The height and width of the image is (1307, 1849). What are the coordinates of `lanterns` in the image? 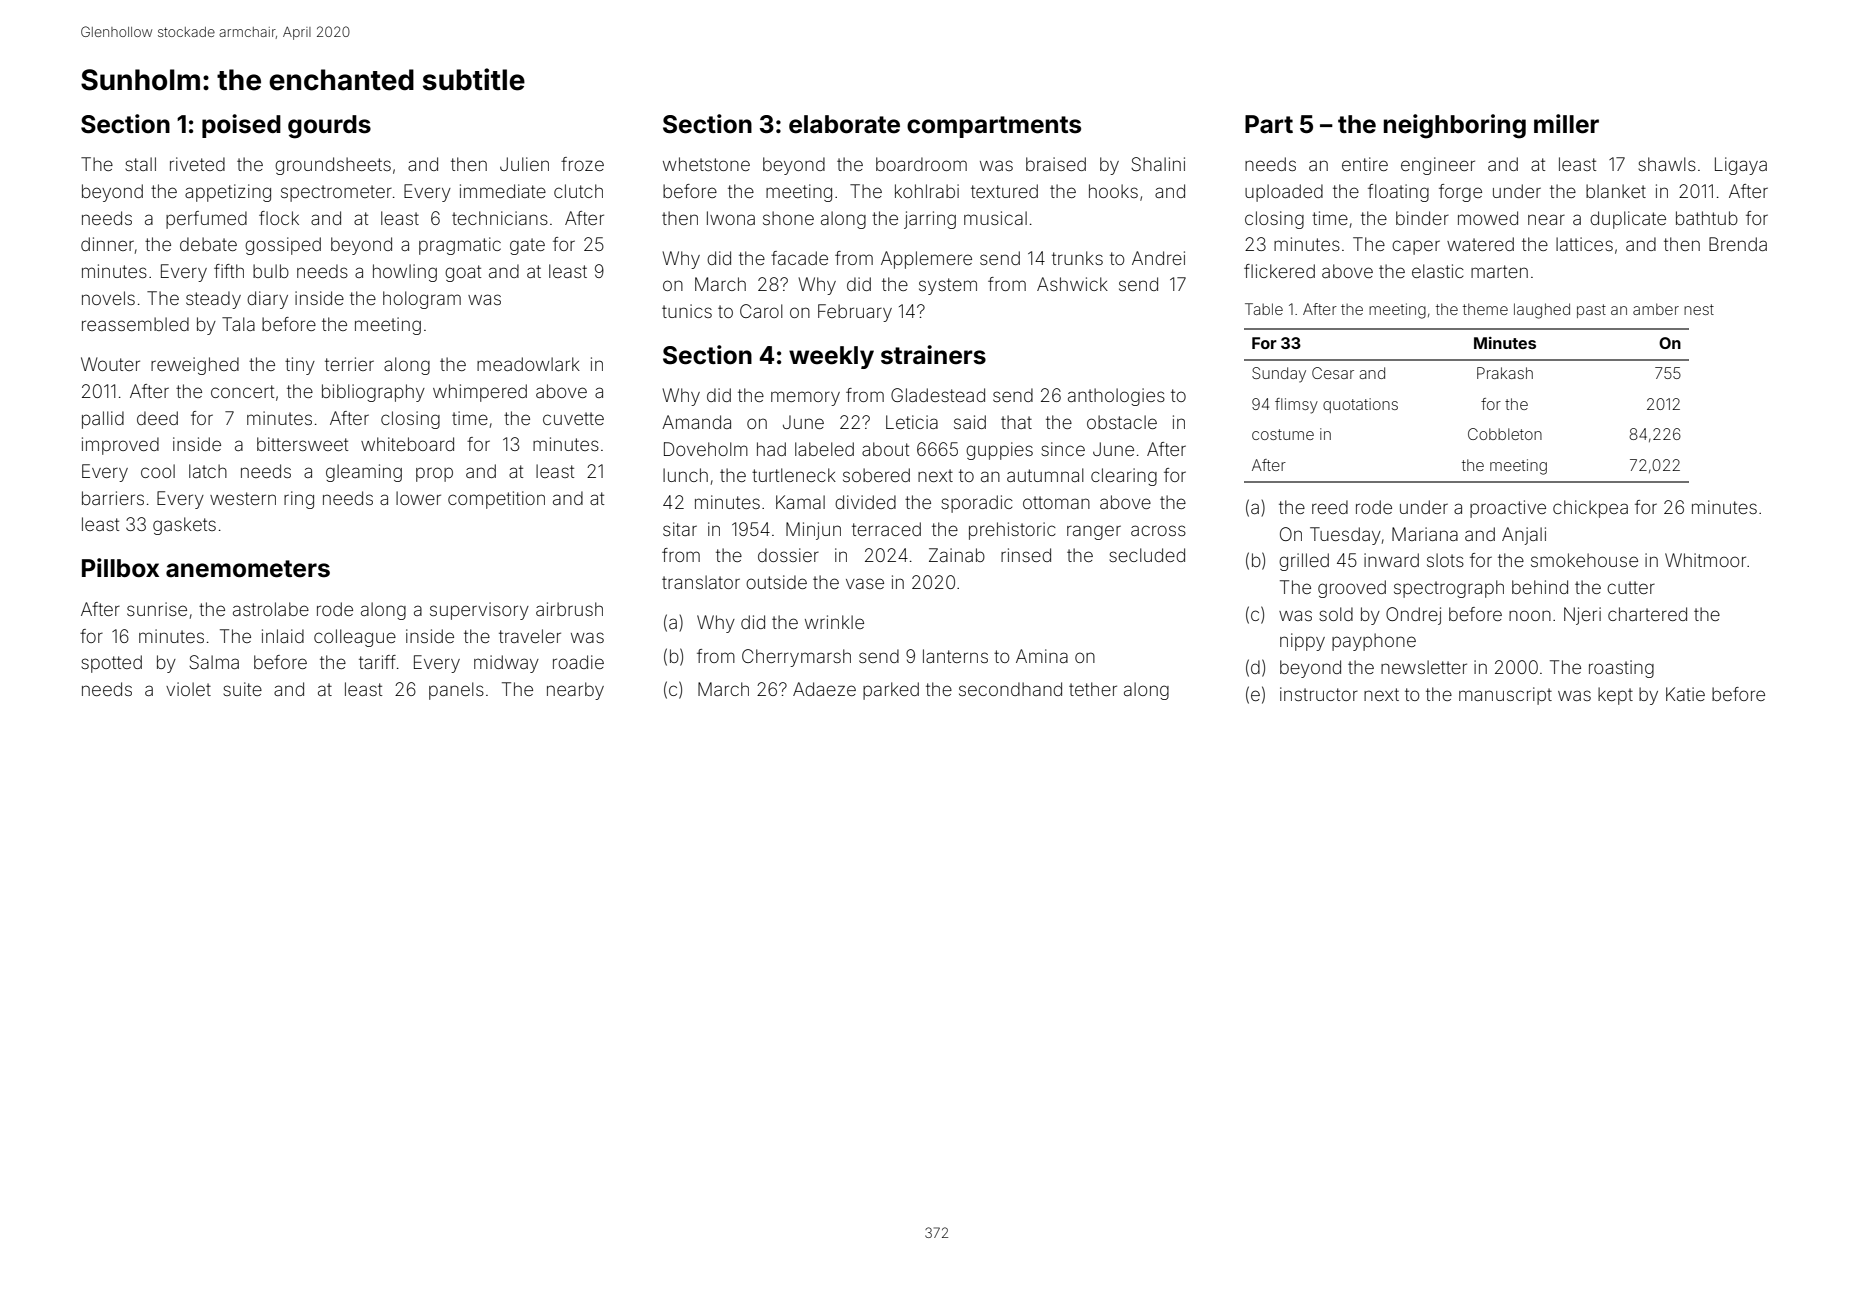 It's located at (955, 656).
